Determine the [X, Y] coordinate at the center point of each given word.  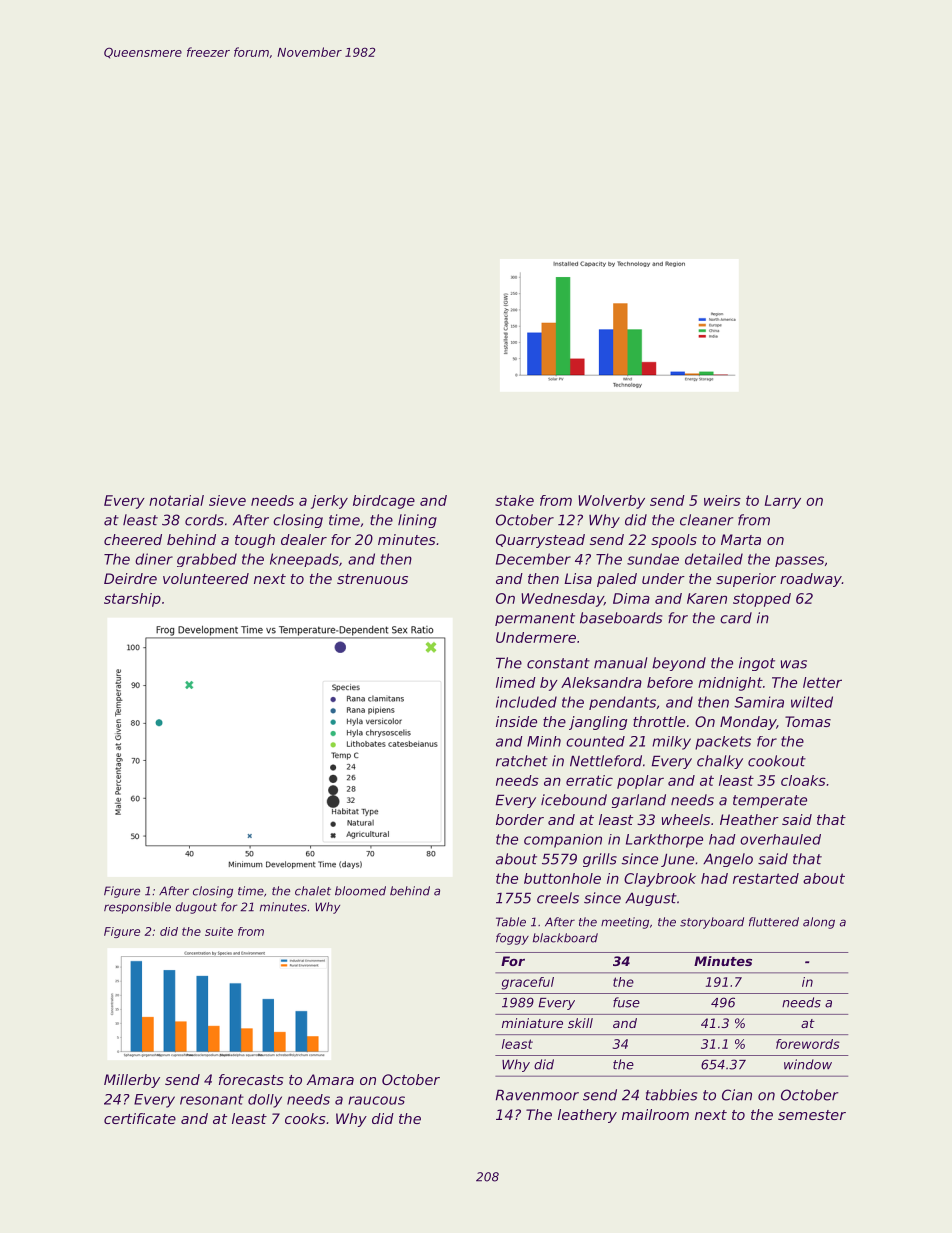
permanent [535, 619]
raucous [376, 1100]
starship [132, 600]
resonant [212, 1099]
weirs [722, 500]
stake [514, 500]
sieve [227, 500]
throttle [659, 721]
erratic [589, 780]
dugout [196, 908]
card [736, 618]
